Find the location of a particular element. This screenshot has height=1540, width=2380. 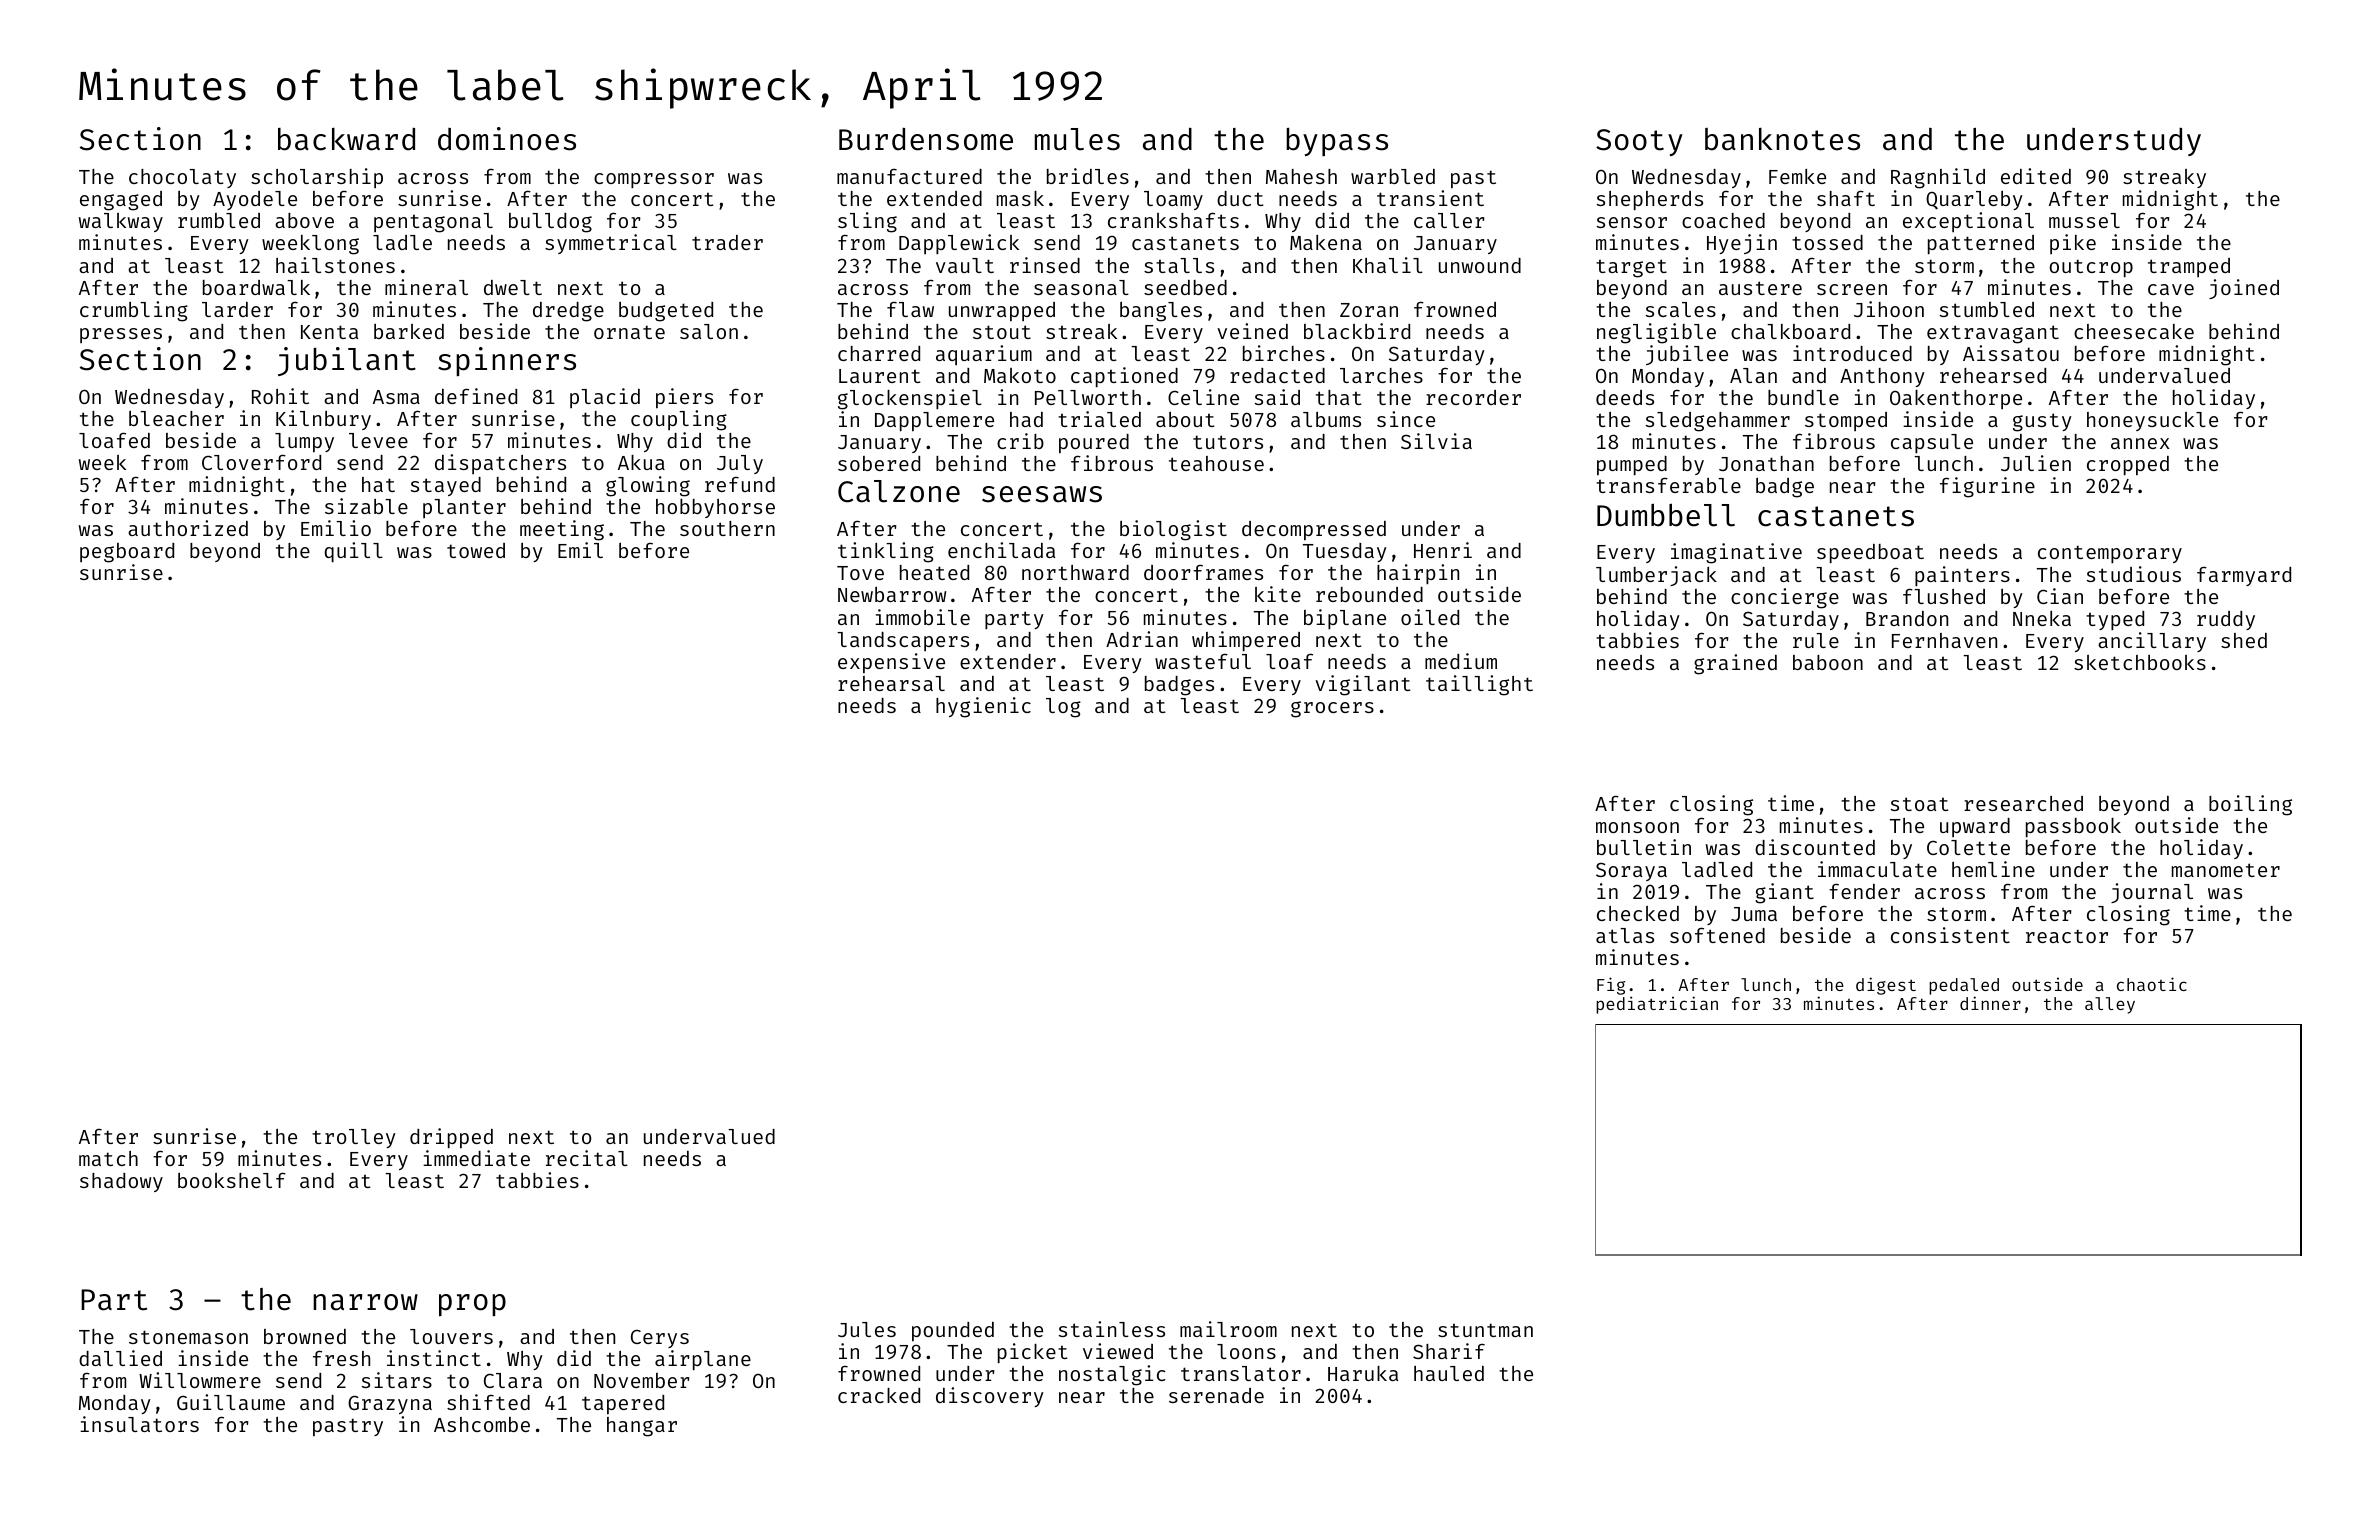

banknotes is located at coordinates (1782, 139).
